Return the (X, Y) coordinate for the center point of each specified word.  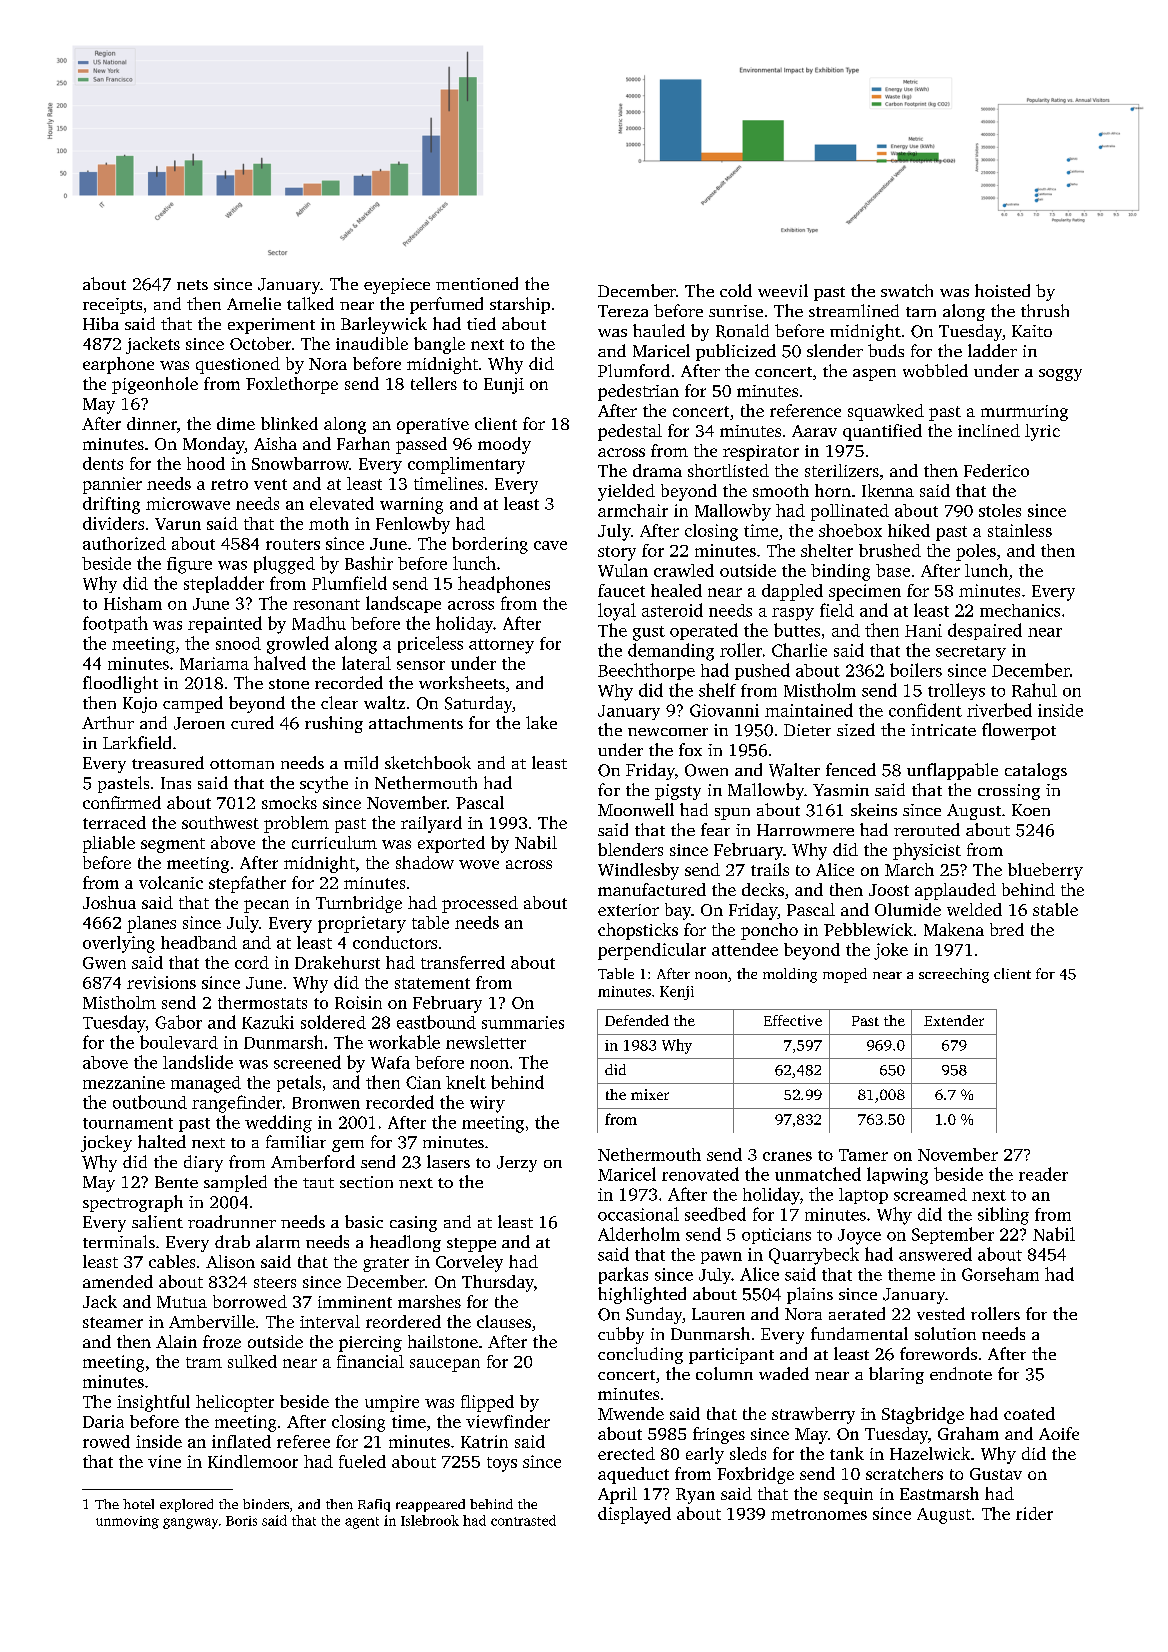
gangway (190, 1523)
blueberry (1045, 871)
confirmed (122, 802)
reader (1043, 1174)
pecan (266, 906)
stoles (1000, 510)
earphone (118, 365)
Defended (637, 1020)
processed (480, 904)
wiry (487, 1104)
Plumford (634, 370)
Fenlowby (413, 525)
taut (318, 1183)
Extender (954, 1020)
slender (835, 350)
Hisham (133, 603)
